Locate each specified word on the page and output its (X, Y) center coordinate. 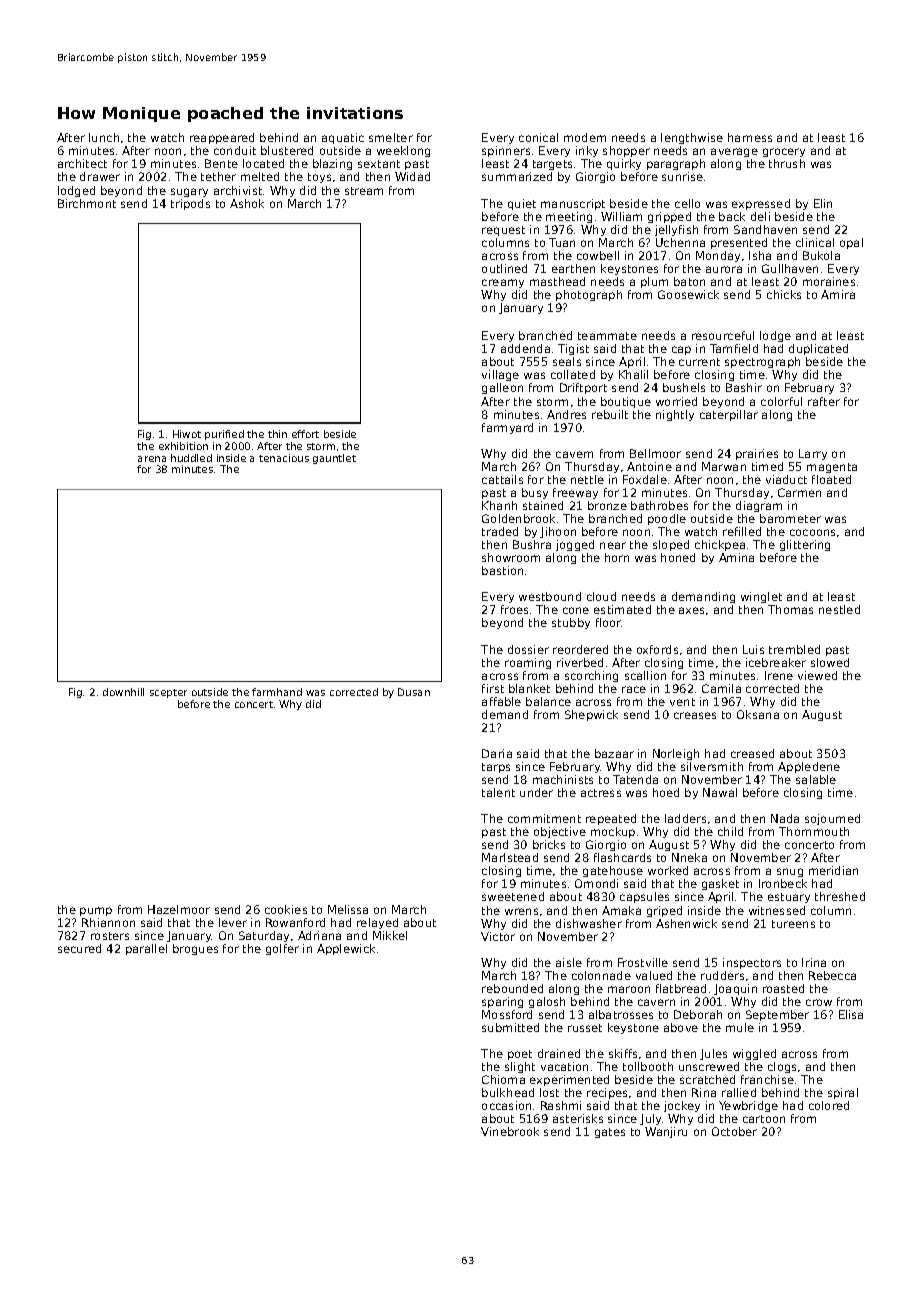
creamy (503, 283)
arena (152, 459)
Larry (813, 454)
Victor (498, 936)
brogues (195, 949)
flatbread (681, 988)
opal (851, 243)
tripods (190, 204)
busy (535, 493)
